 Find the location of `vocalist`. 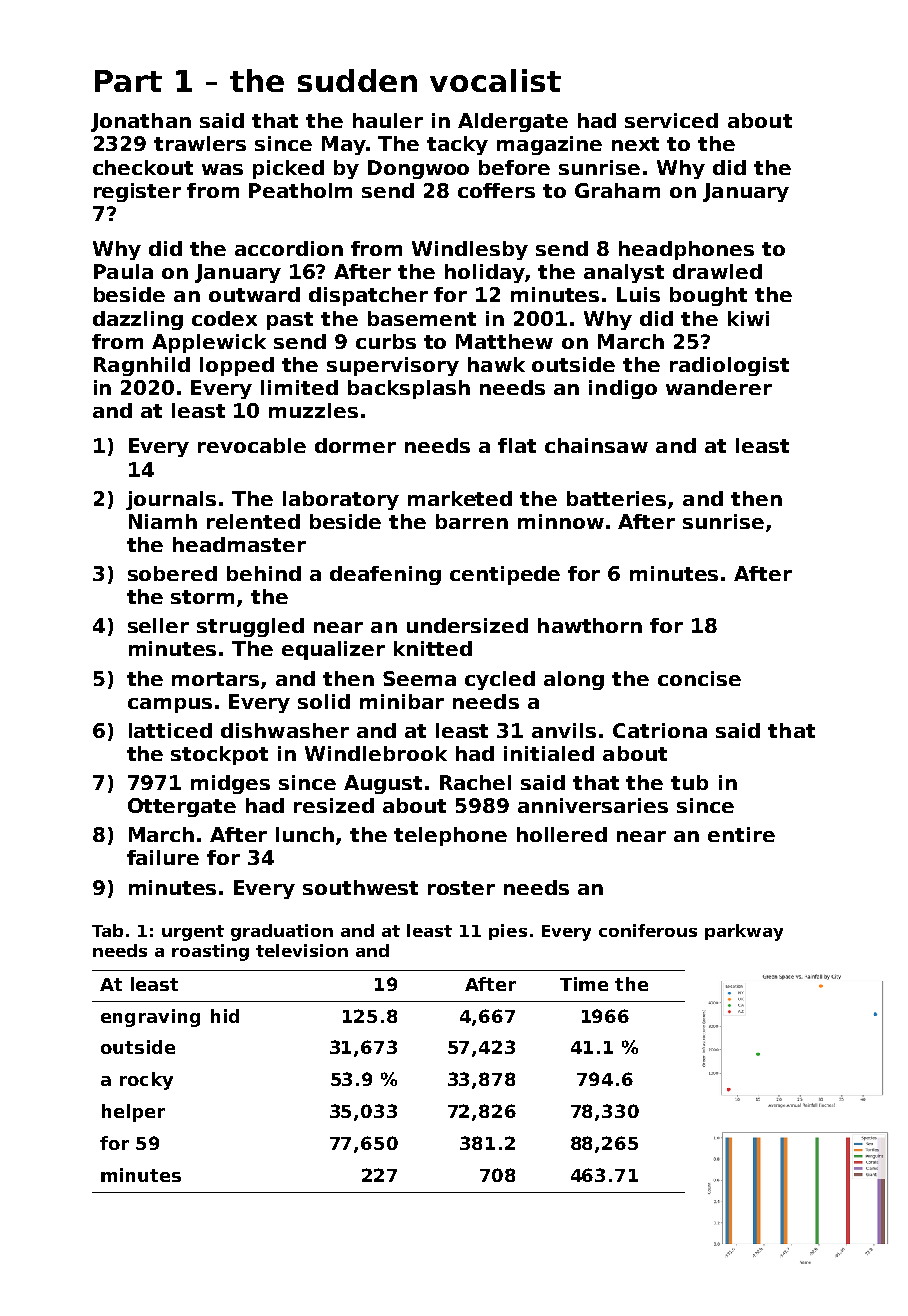

vocalist is located at coordinates (495, 80).
